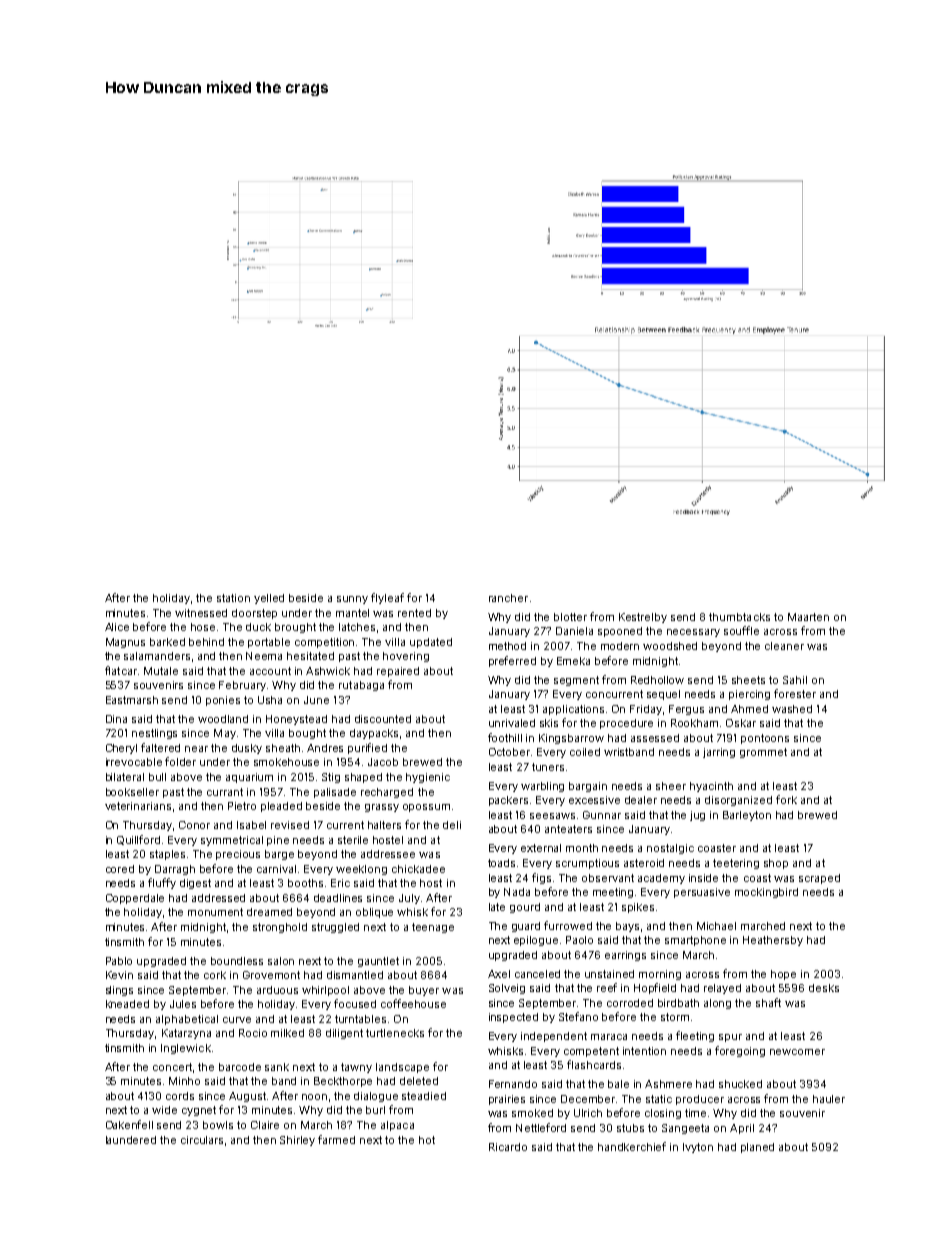 The width and height of the page is (952, 1233). I want to click on Daniela, so click(574, 631).
